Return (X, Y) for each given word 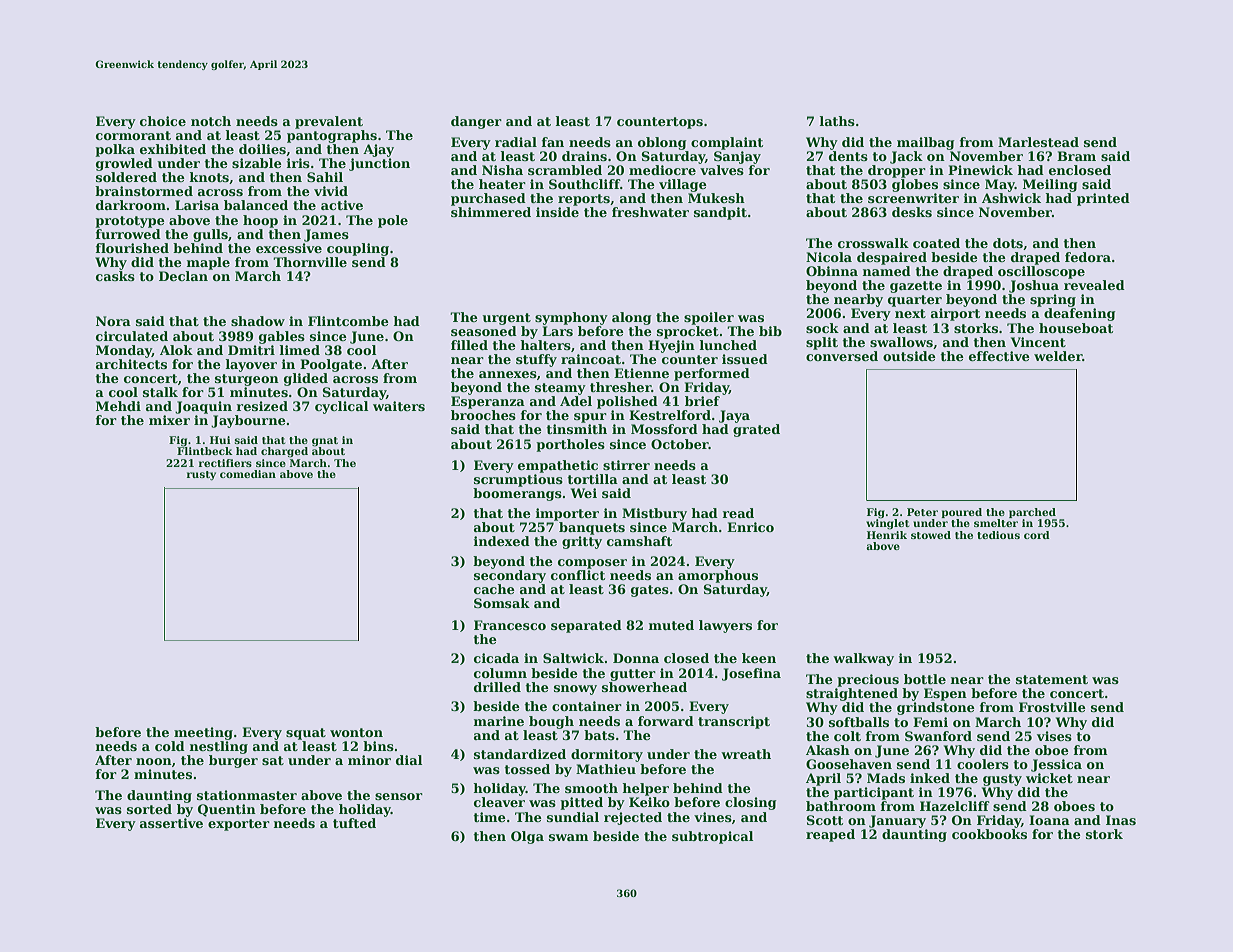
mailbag (925, 143)
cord (1037, 535)
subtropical (712, 837)
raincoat (591, 359)
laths (837, 121)
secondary (510, 576)
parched (1032, 513)
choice (163, 121)
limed (300, 350)
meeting (203, 733)
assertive (171, 823)
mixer (169, 420)
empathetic (558, 466)
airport (955, 314)
